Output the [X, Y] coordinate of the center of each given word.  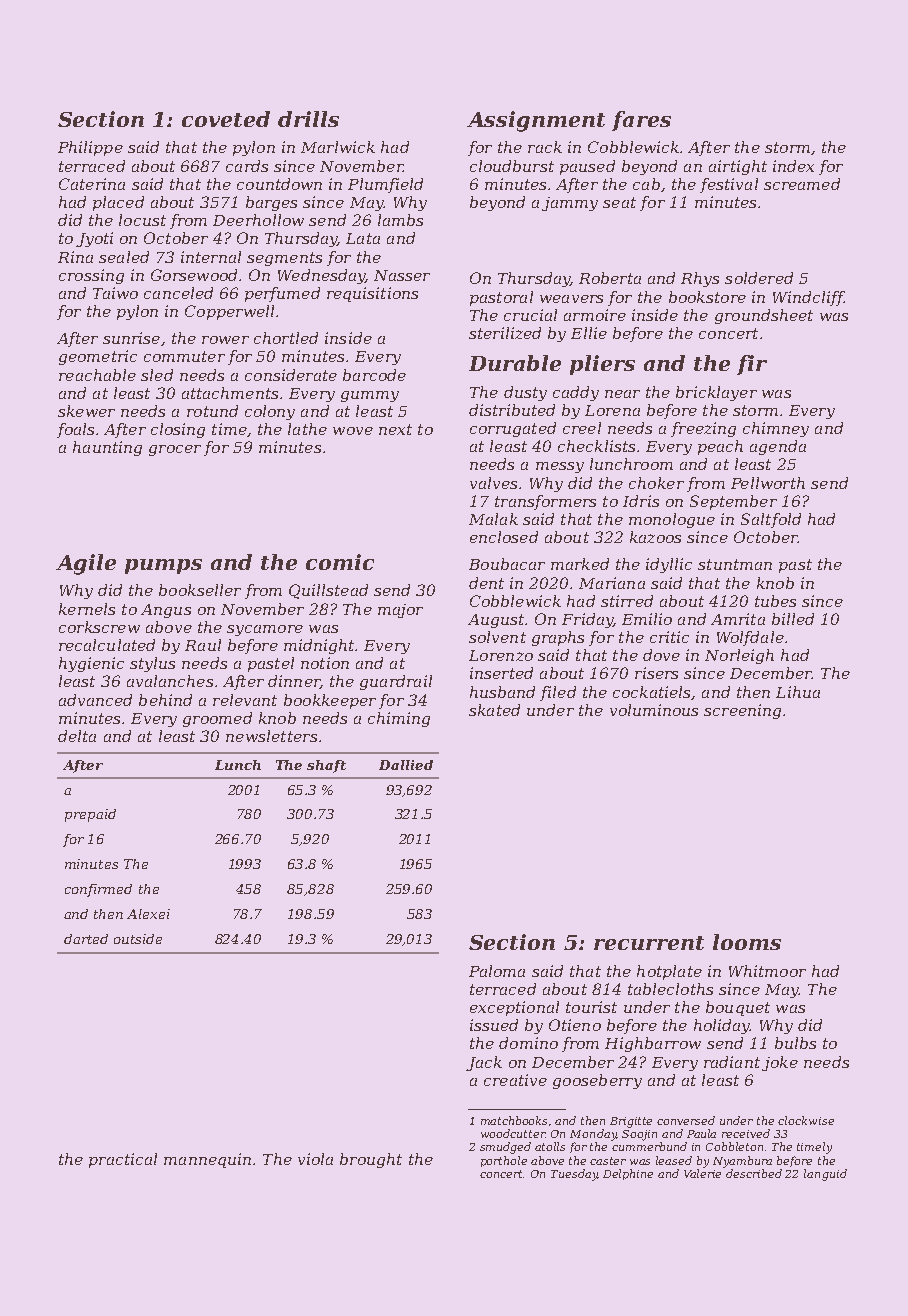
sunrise [131, 338]
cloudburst [512, 166]
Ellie [589, 333]
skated [494, 710]
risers [656, 673]
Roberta [610, 278]
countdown [279, 184]
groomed [217, 719]
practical [123, 1160]
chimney [776, 429]
